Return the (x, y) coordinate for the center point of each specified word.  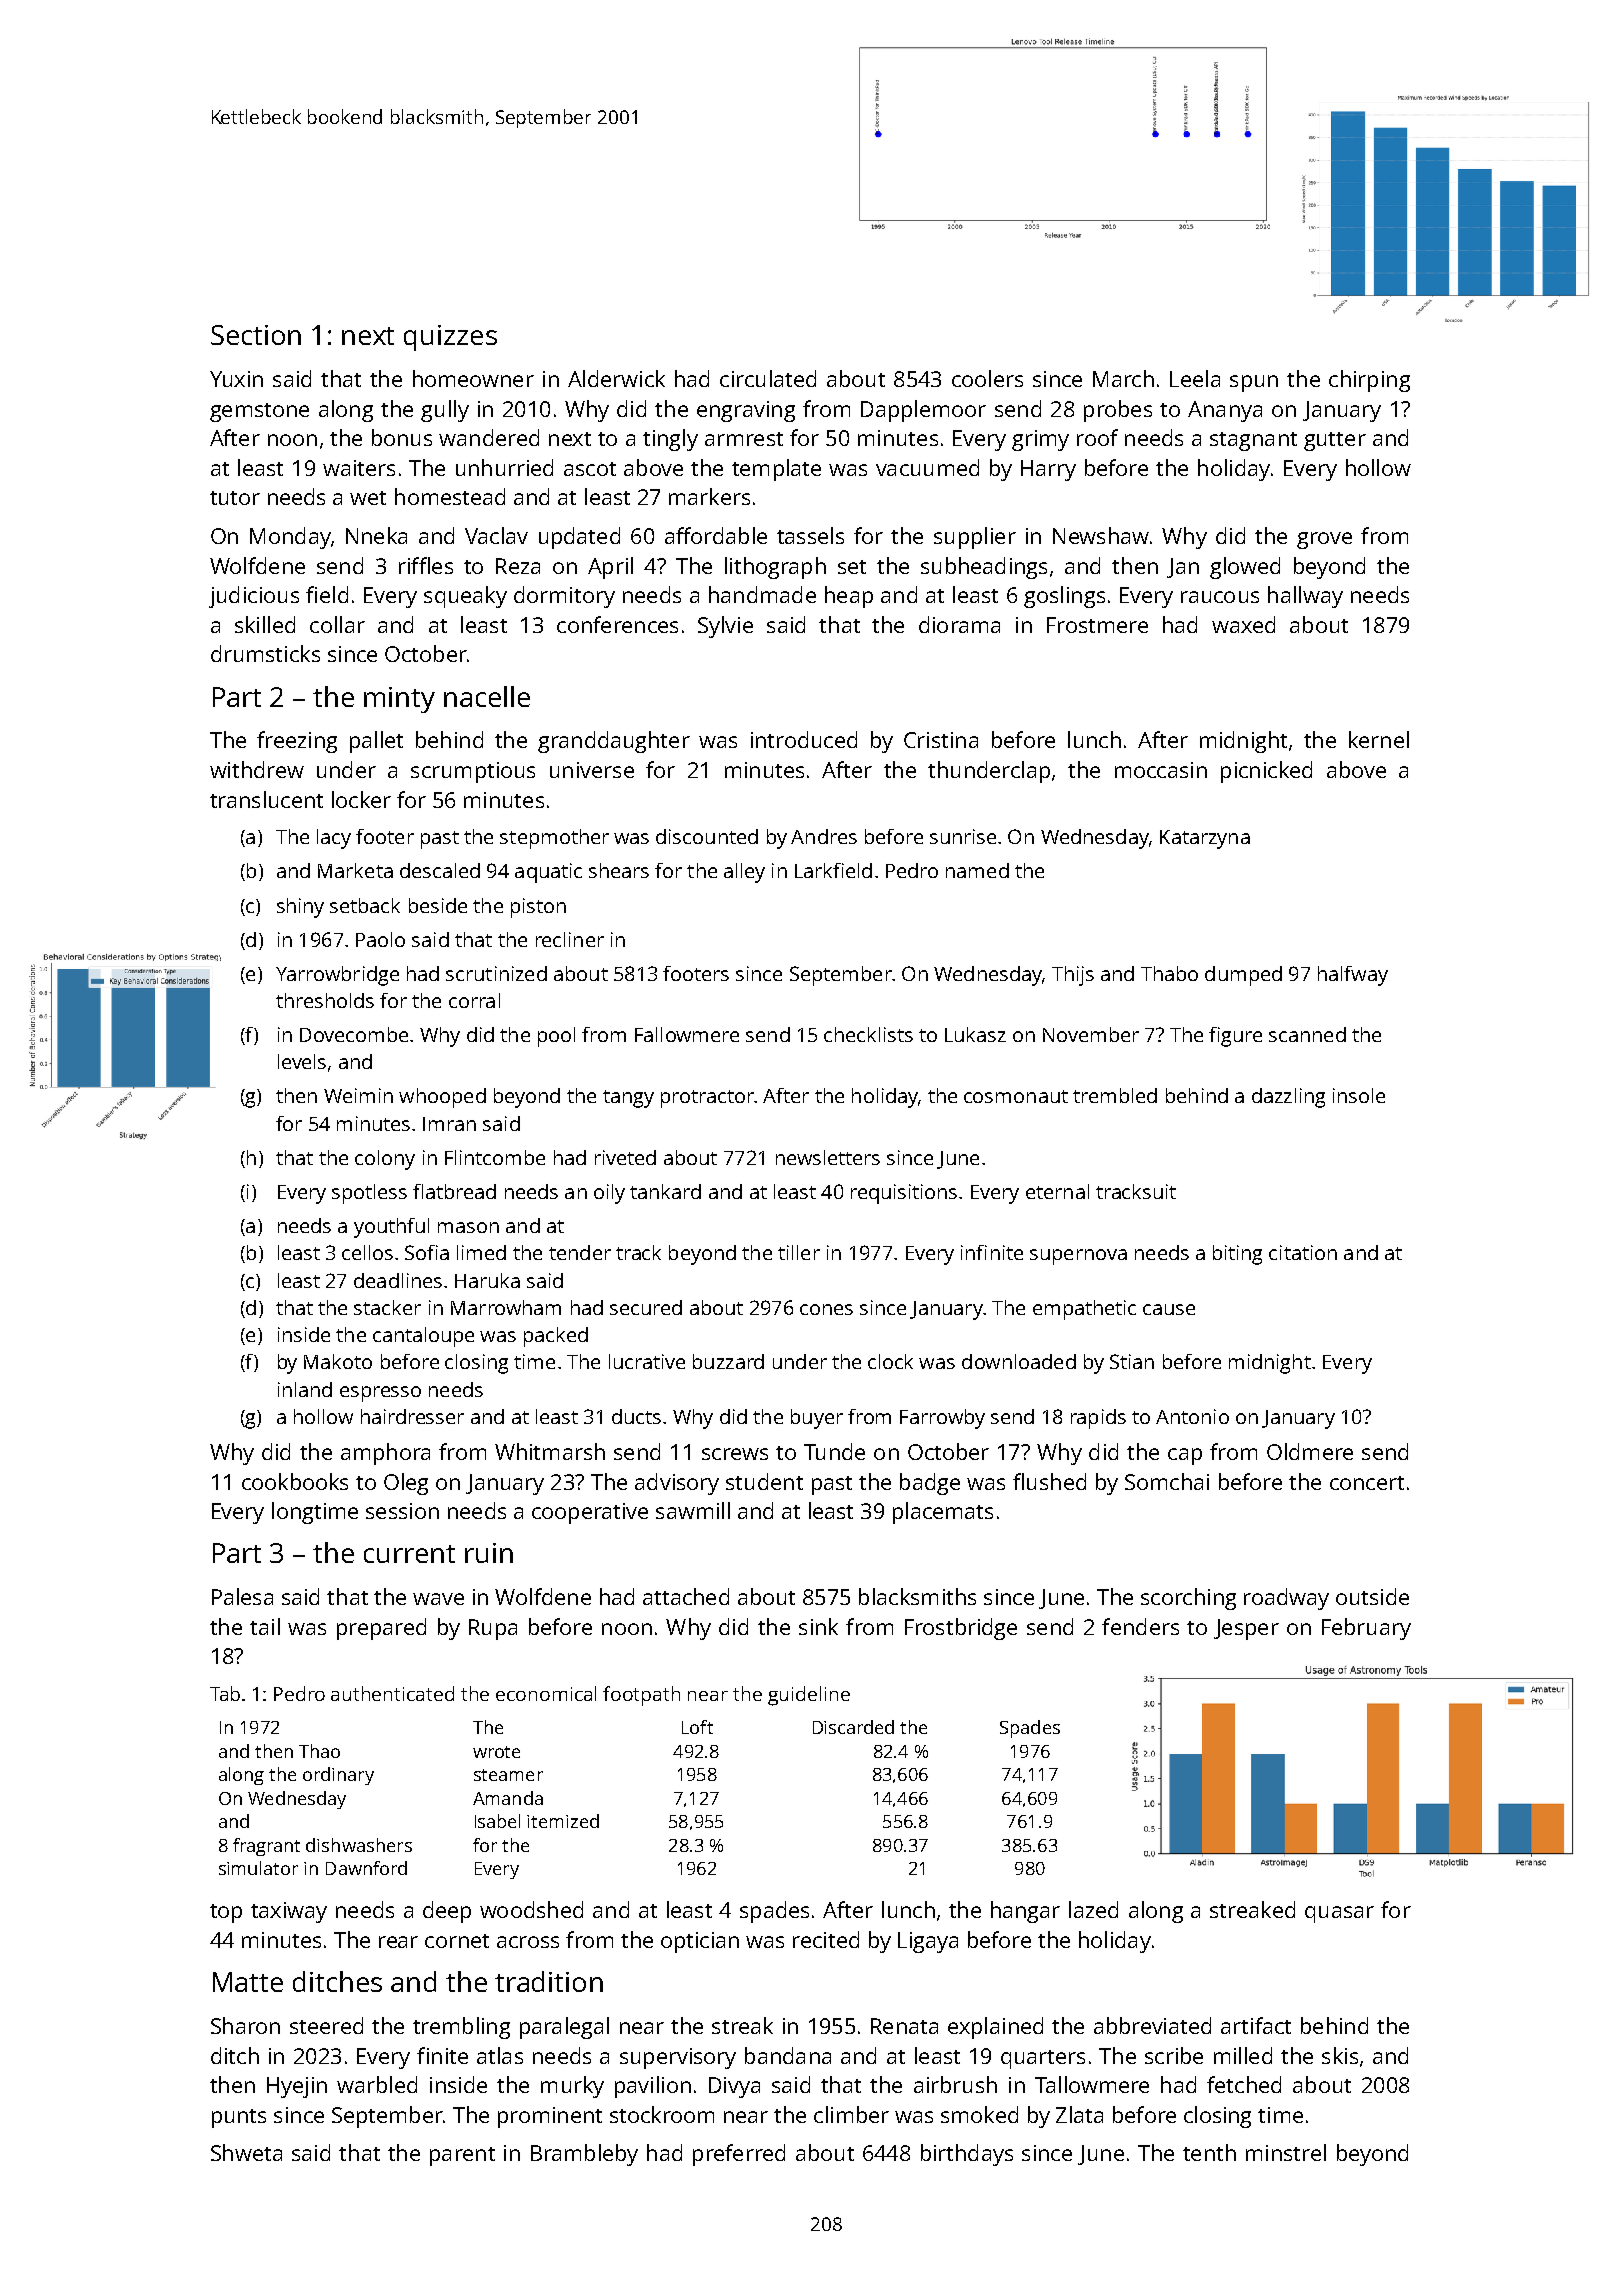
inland (305, 1389)
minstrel (1286, 2152)
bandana (788, 2055)
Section (256, 335)
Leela (1195, 378)
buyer (817, 1419)
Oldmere (1310, 1451)
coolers (987, 378)
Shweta (246, 2152)
